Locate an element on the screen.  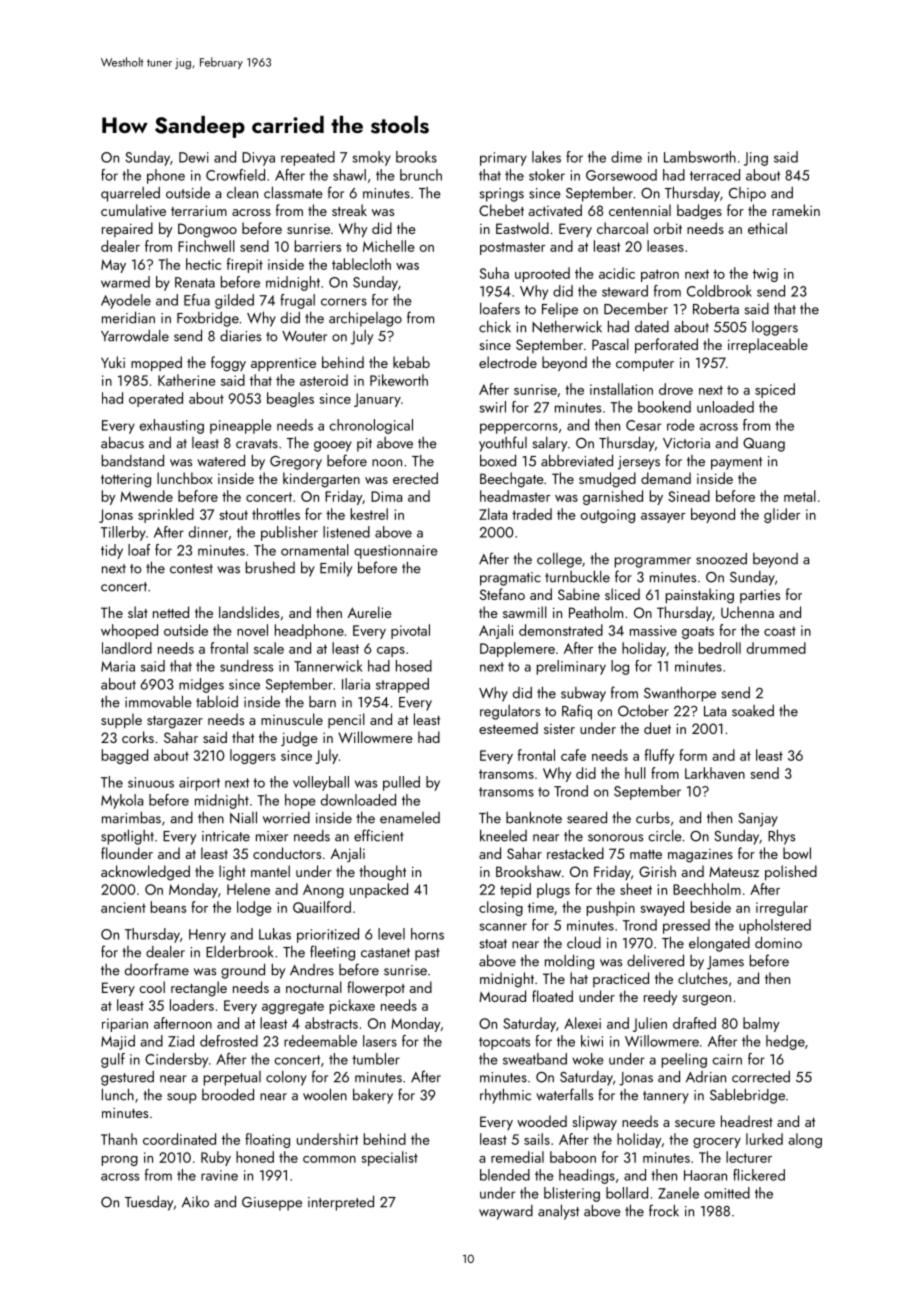
Roberta is located at coordinates (716, 308).
